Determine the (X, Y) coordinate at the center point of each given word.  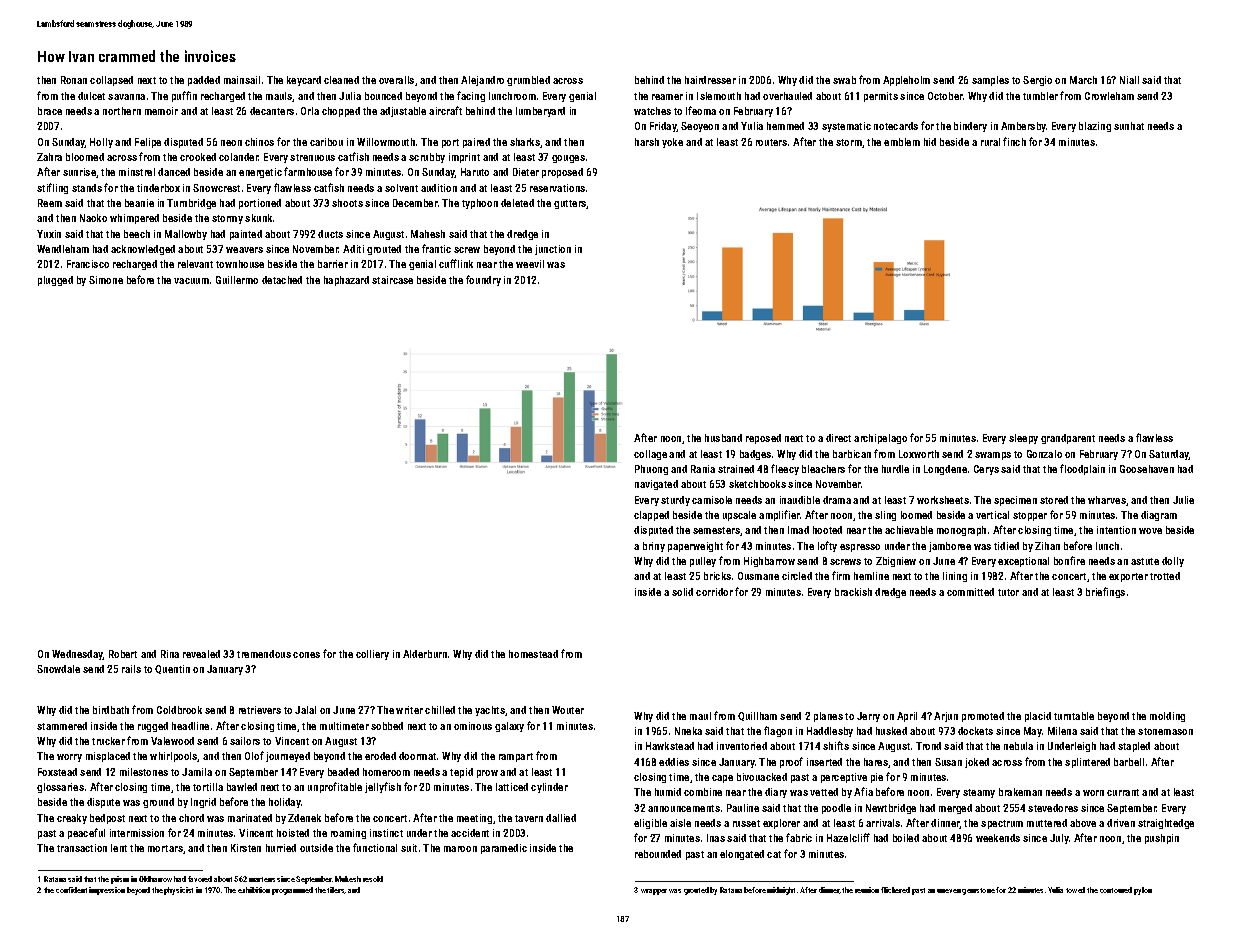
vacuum (191, 281)
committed (970, 592)
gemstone (978, 891)
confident (71, 890)
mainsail (242, 80)
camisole (712, 500)
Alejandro (482, 81)
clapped (651, 516)
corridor (714, 592)
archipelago (880, 439)
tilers (336, 890)
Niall (1129, 80)
